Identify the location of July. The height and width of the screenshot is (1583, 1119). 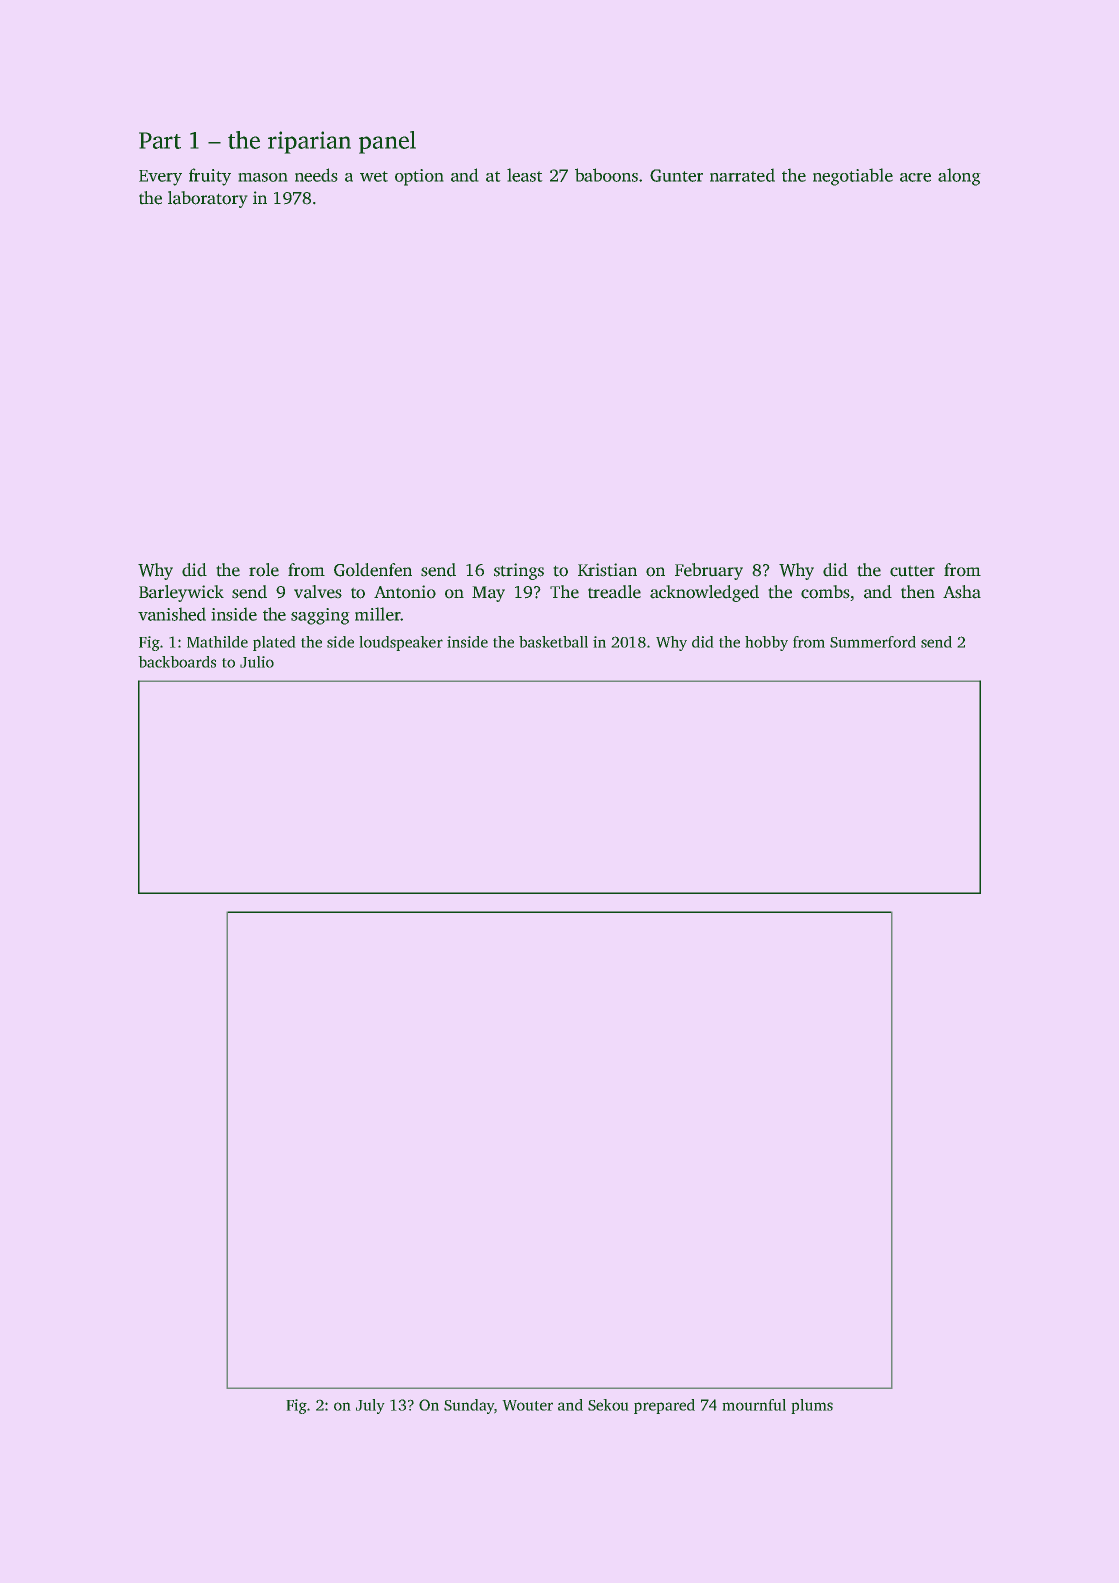
(370, 1406).
